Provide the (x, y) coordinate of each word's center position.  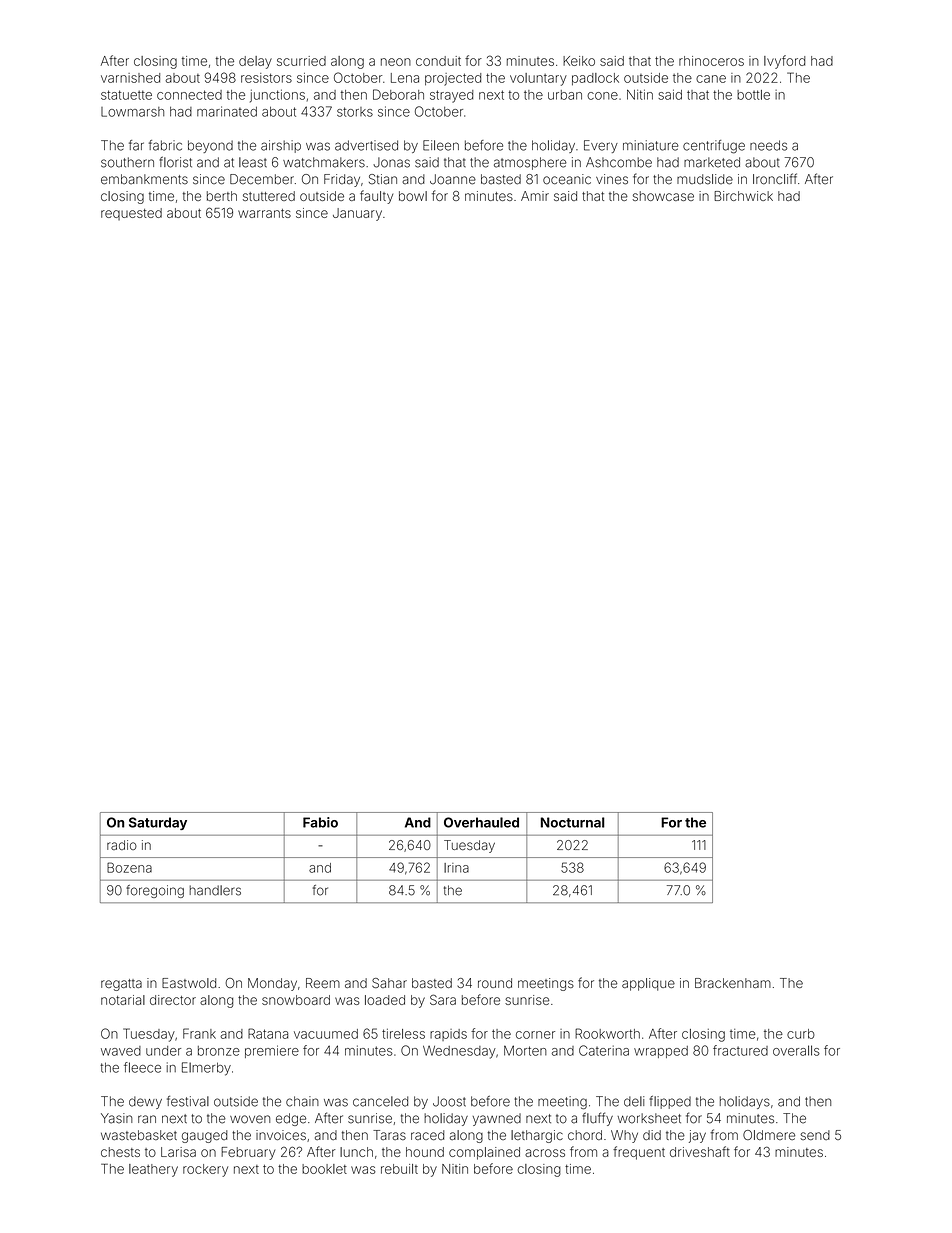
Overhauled (481, 822)
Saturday (158, 823)
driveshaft (700, 1151)
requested (131, 214)
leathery (153, 1170)
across (545, 1153)
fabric (165, 145)
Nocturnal (573, 822)
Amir (535, 196)
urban (565, 95)
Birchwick (743, 196)
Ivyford (784, 62)
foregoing (155, 891)
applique (648, 984)
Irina (456, 868)
